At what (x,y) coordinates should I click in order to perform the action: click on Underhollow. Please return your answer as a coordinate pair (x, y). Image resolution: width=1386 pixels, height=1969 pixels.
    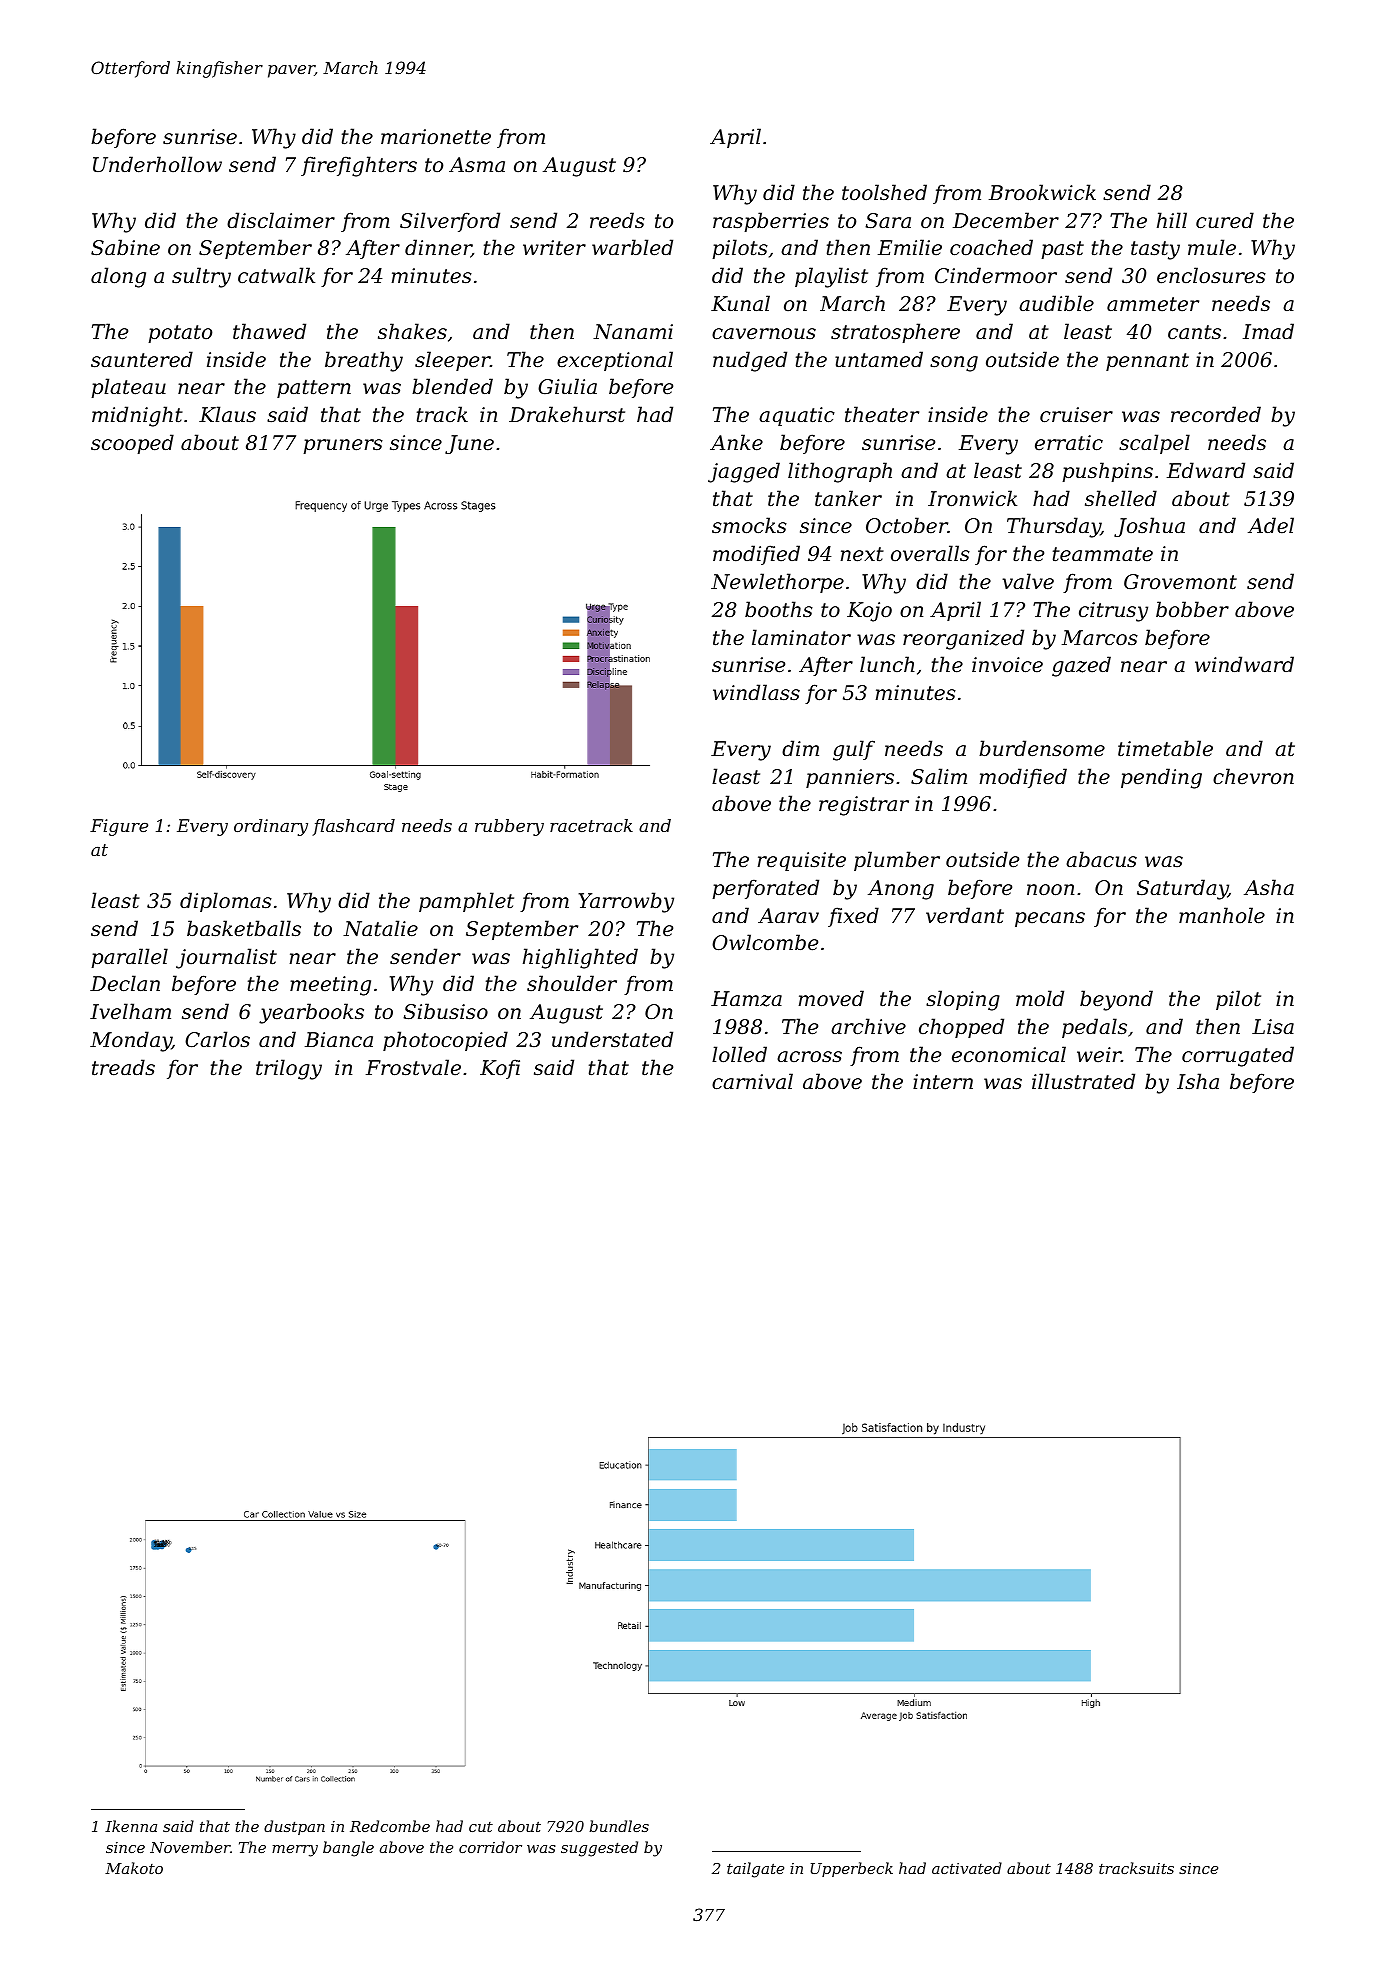
    Looking at the image, I should click on (157, 164).
